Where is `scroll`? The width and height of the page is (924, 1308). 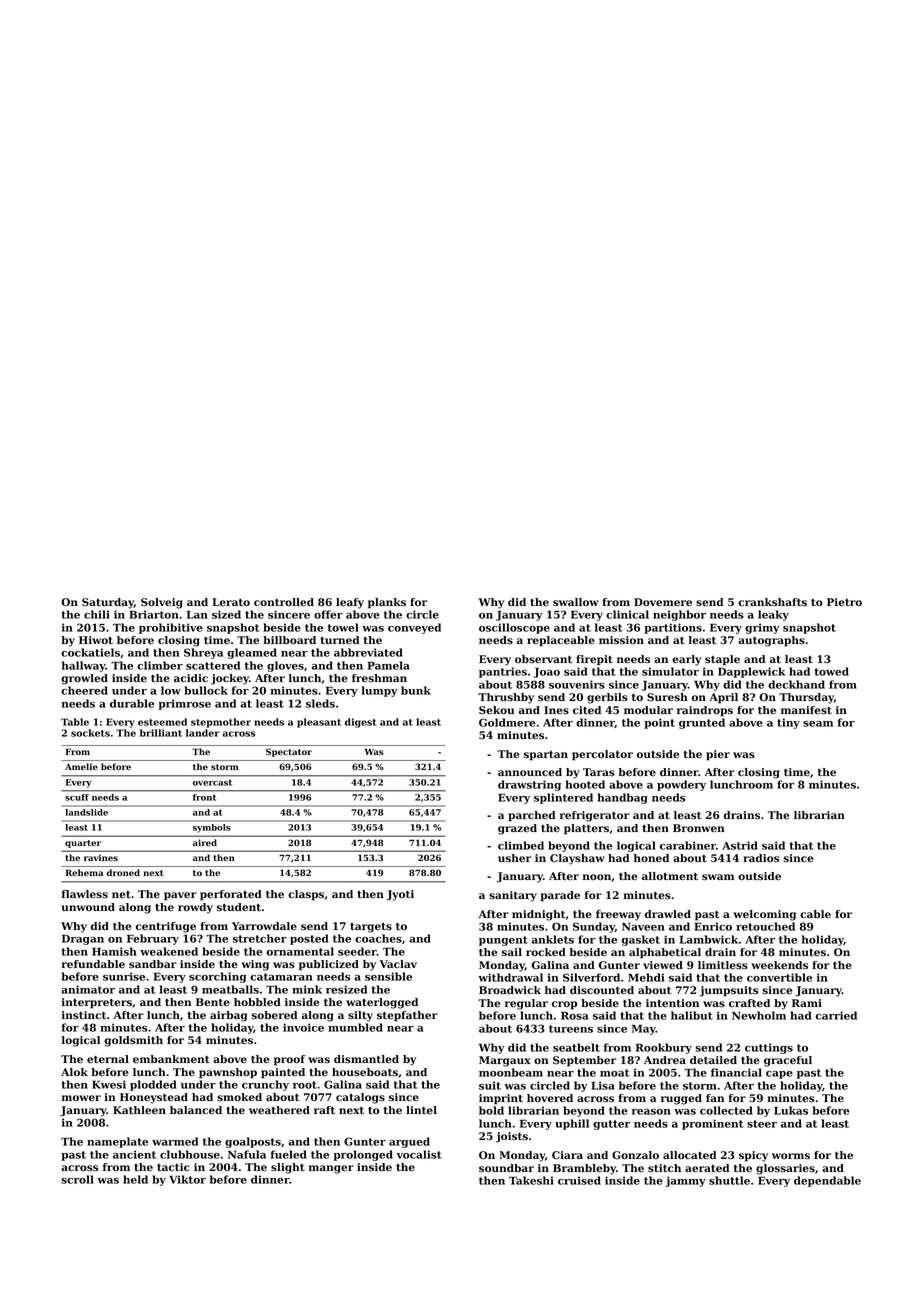 scroll is located at coordinates (77, 1179).
